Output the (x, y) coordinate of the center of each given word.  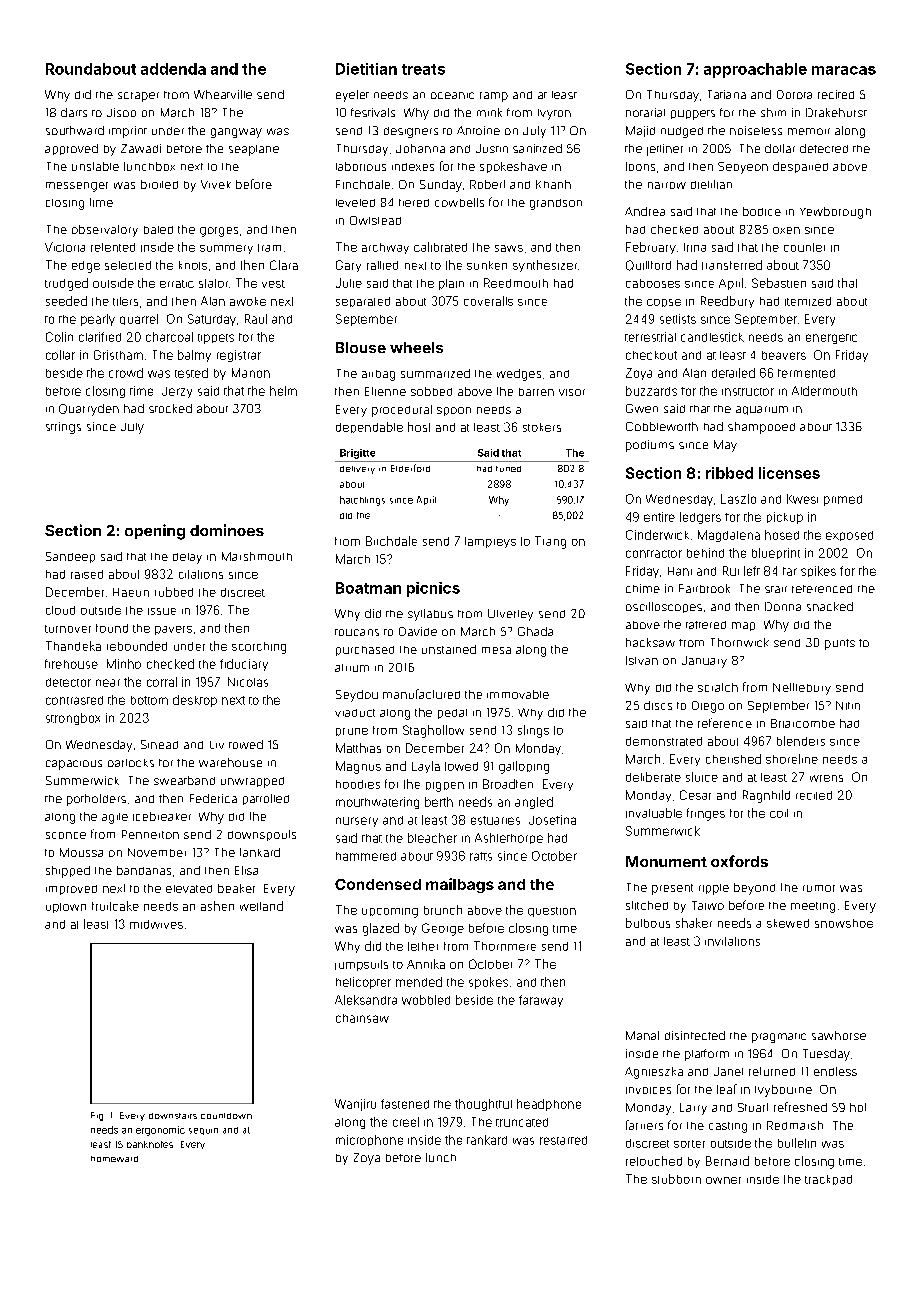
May (725, 446)
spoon (454, 411)
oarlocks (131, 763)
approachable (755, 70)
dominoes (227, 530)
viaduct (355, 713)
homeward (114, 1159)
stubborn (676, 1179)
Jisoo (121, 112)
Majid (640, 131)
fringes (706, 814)
